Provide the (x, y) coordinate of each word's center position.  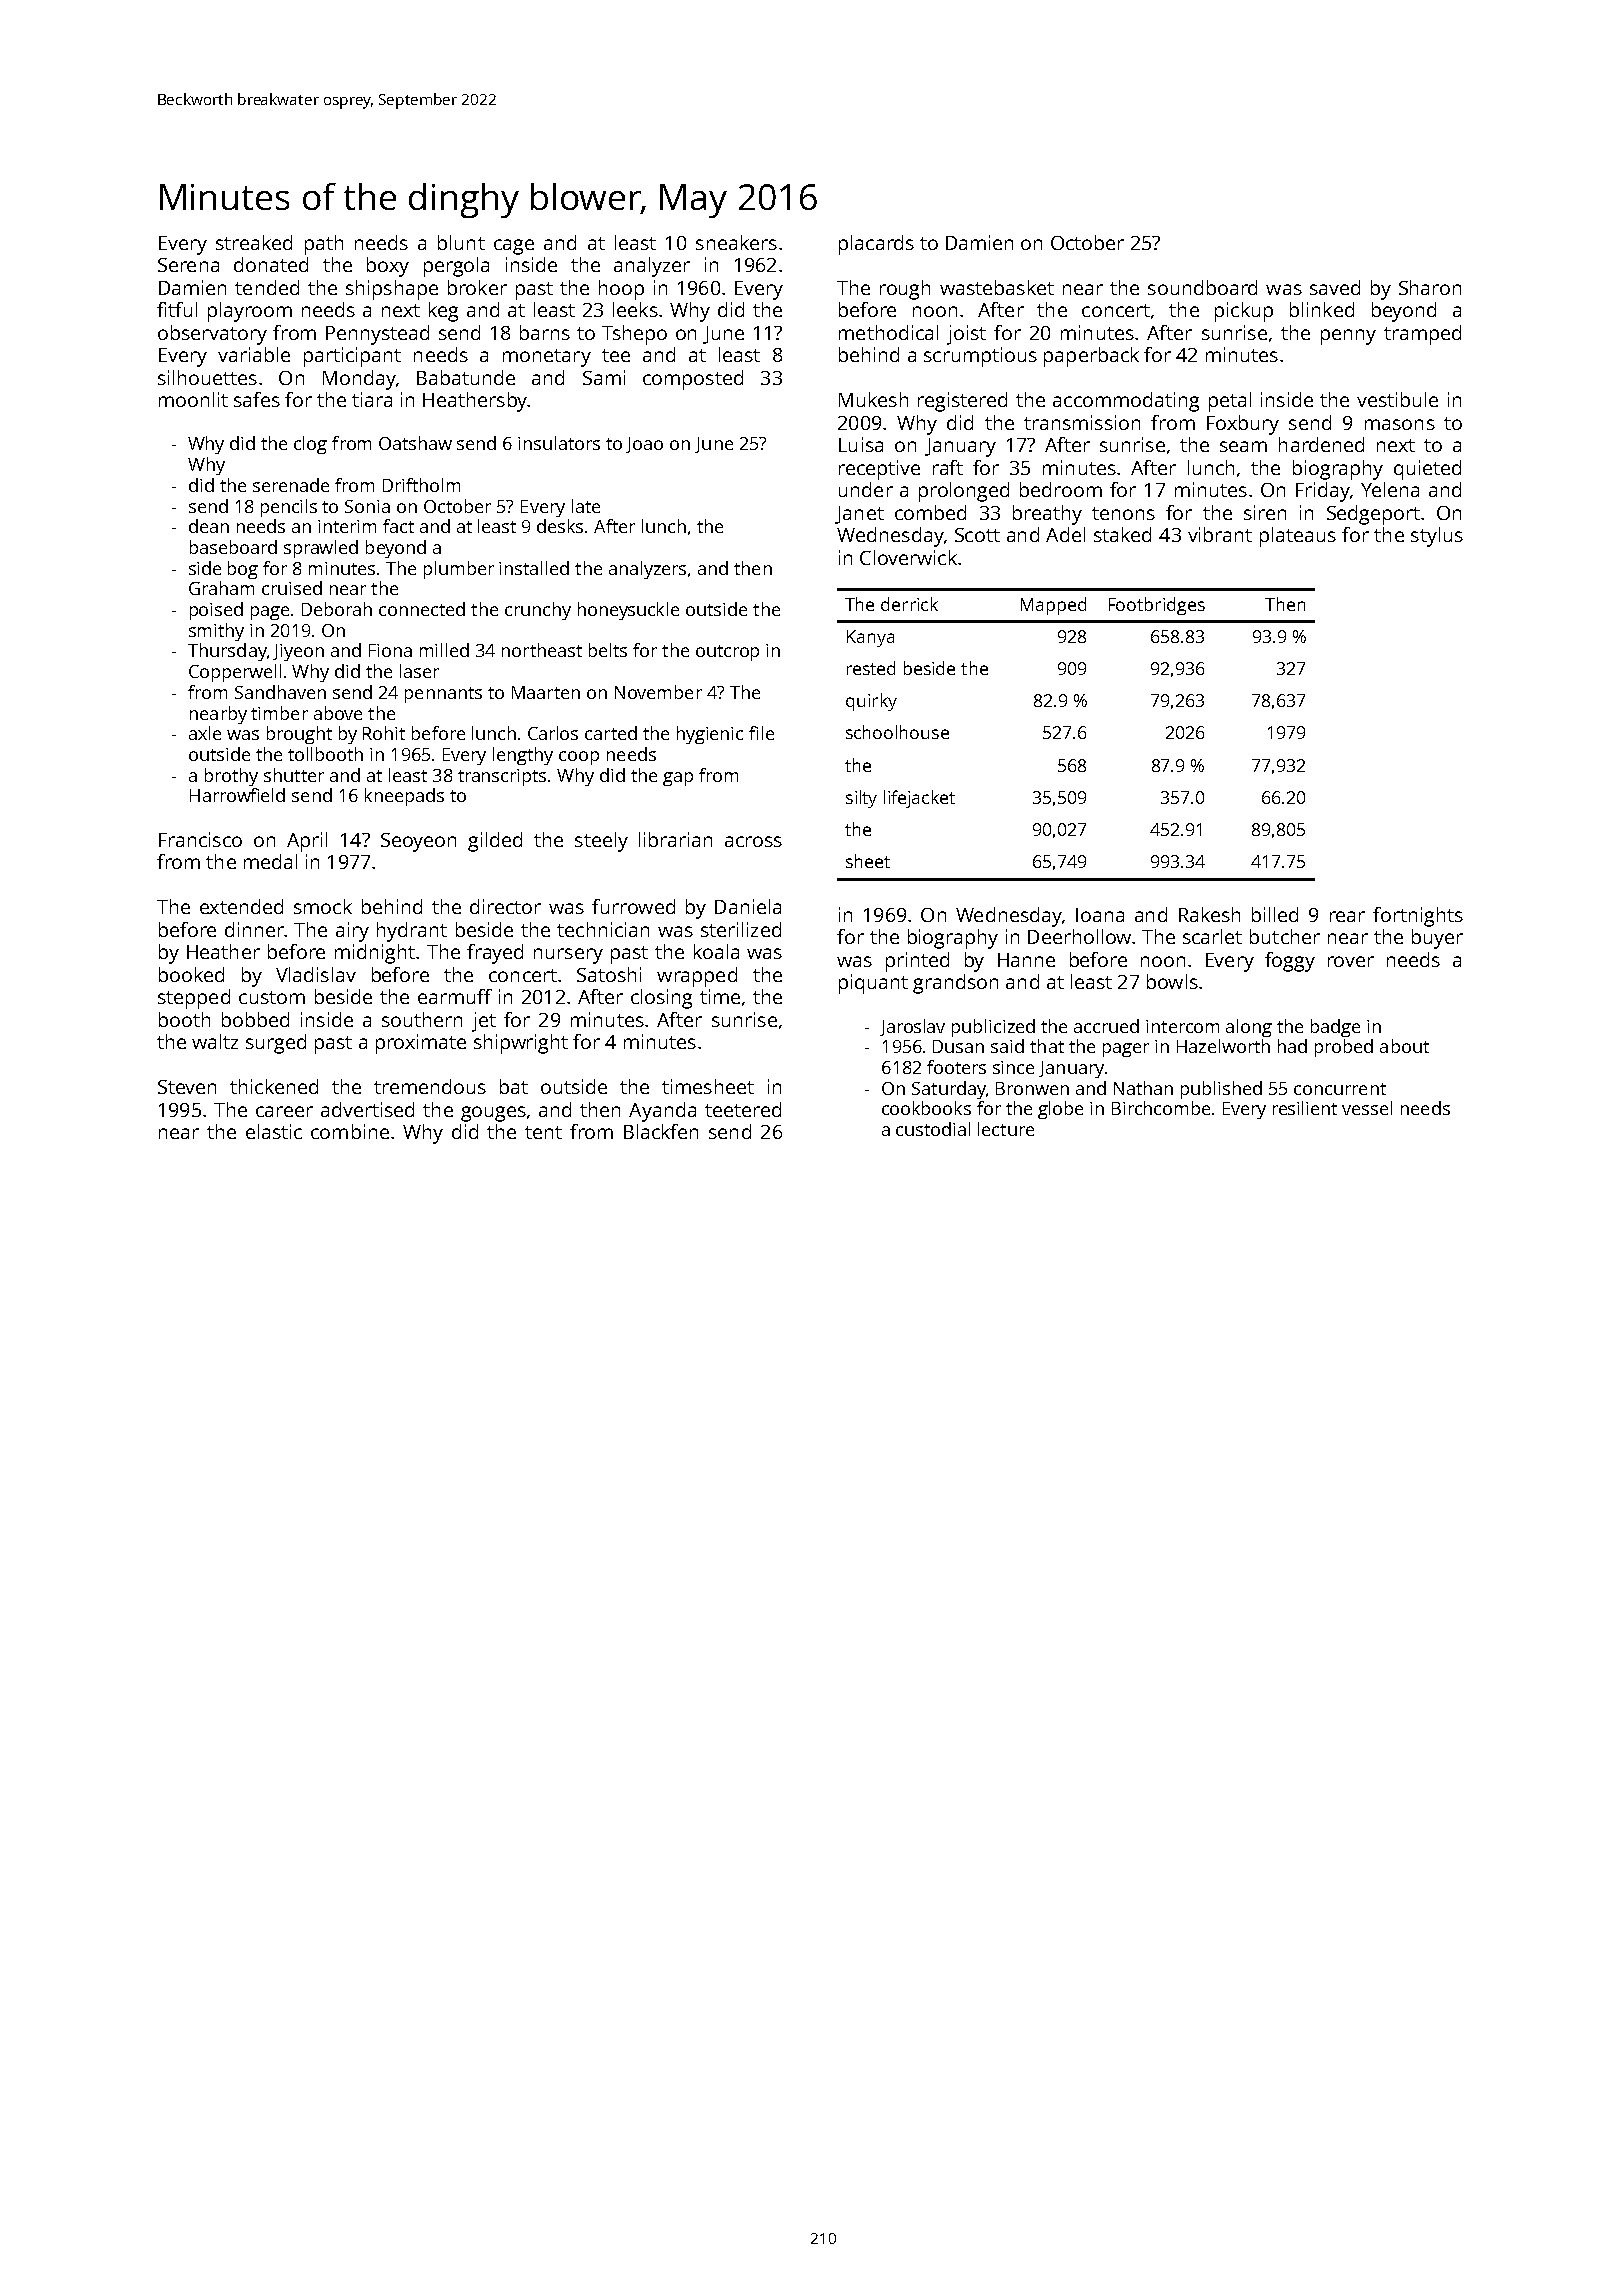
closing (661, 999)
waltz (215, 1041)
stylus (1437, 537)
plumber (459, 570)
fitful (177, 309)
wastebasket (997, 287)
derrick (909, 604)
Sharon (1430, 287)
